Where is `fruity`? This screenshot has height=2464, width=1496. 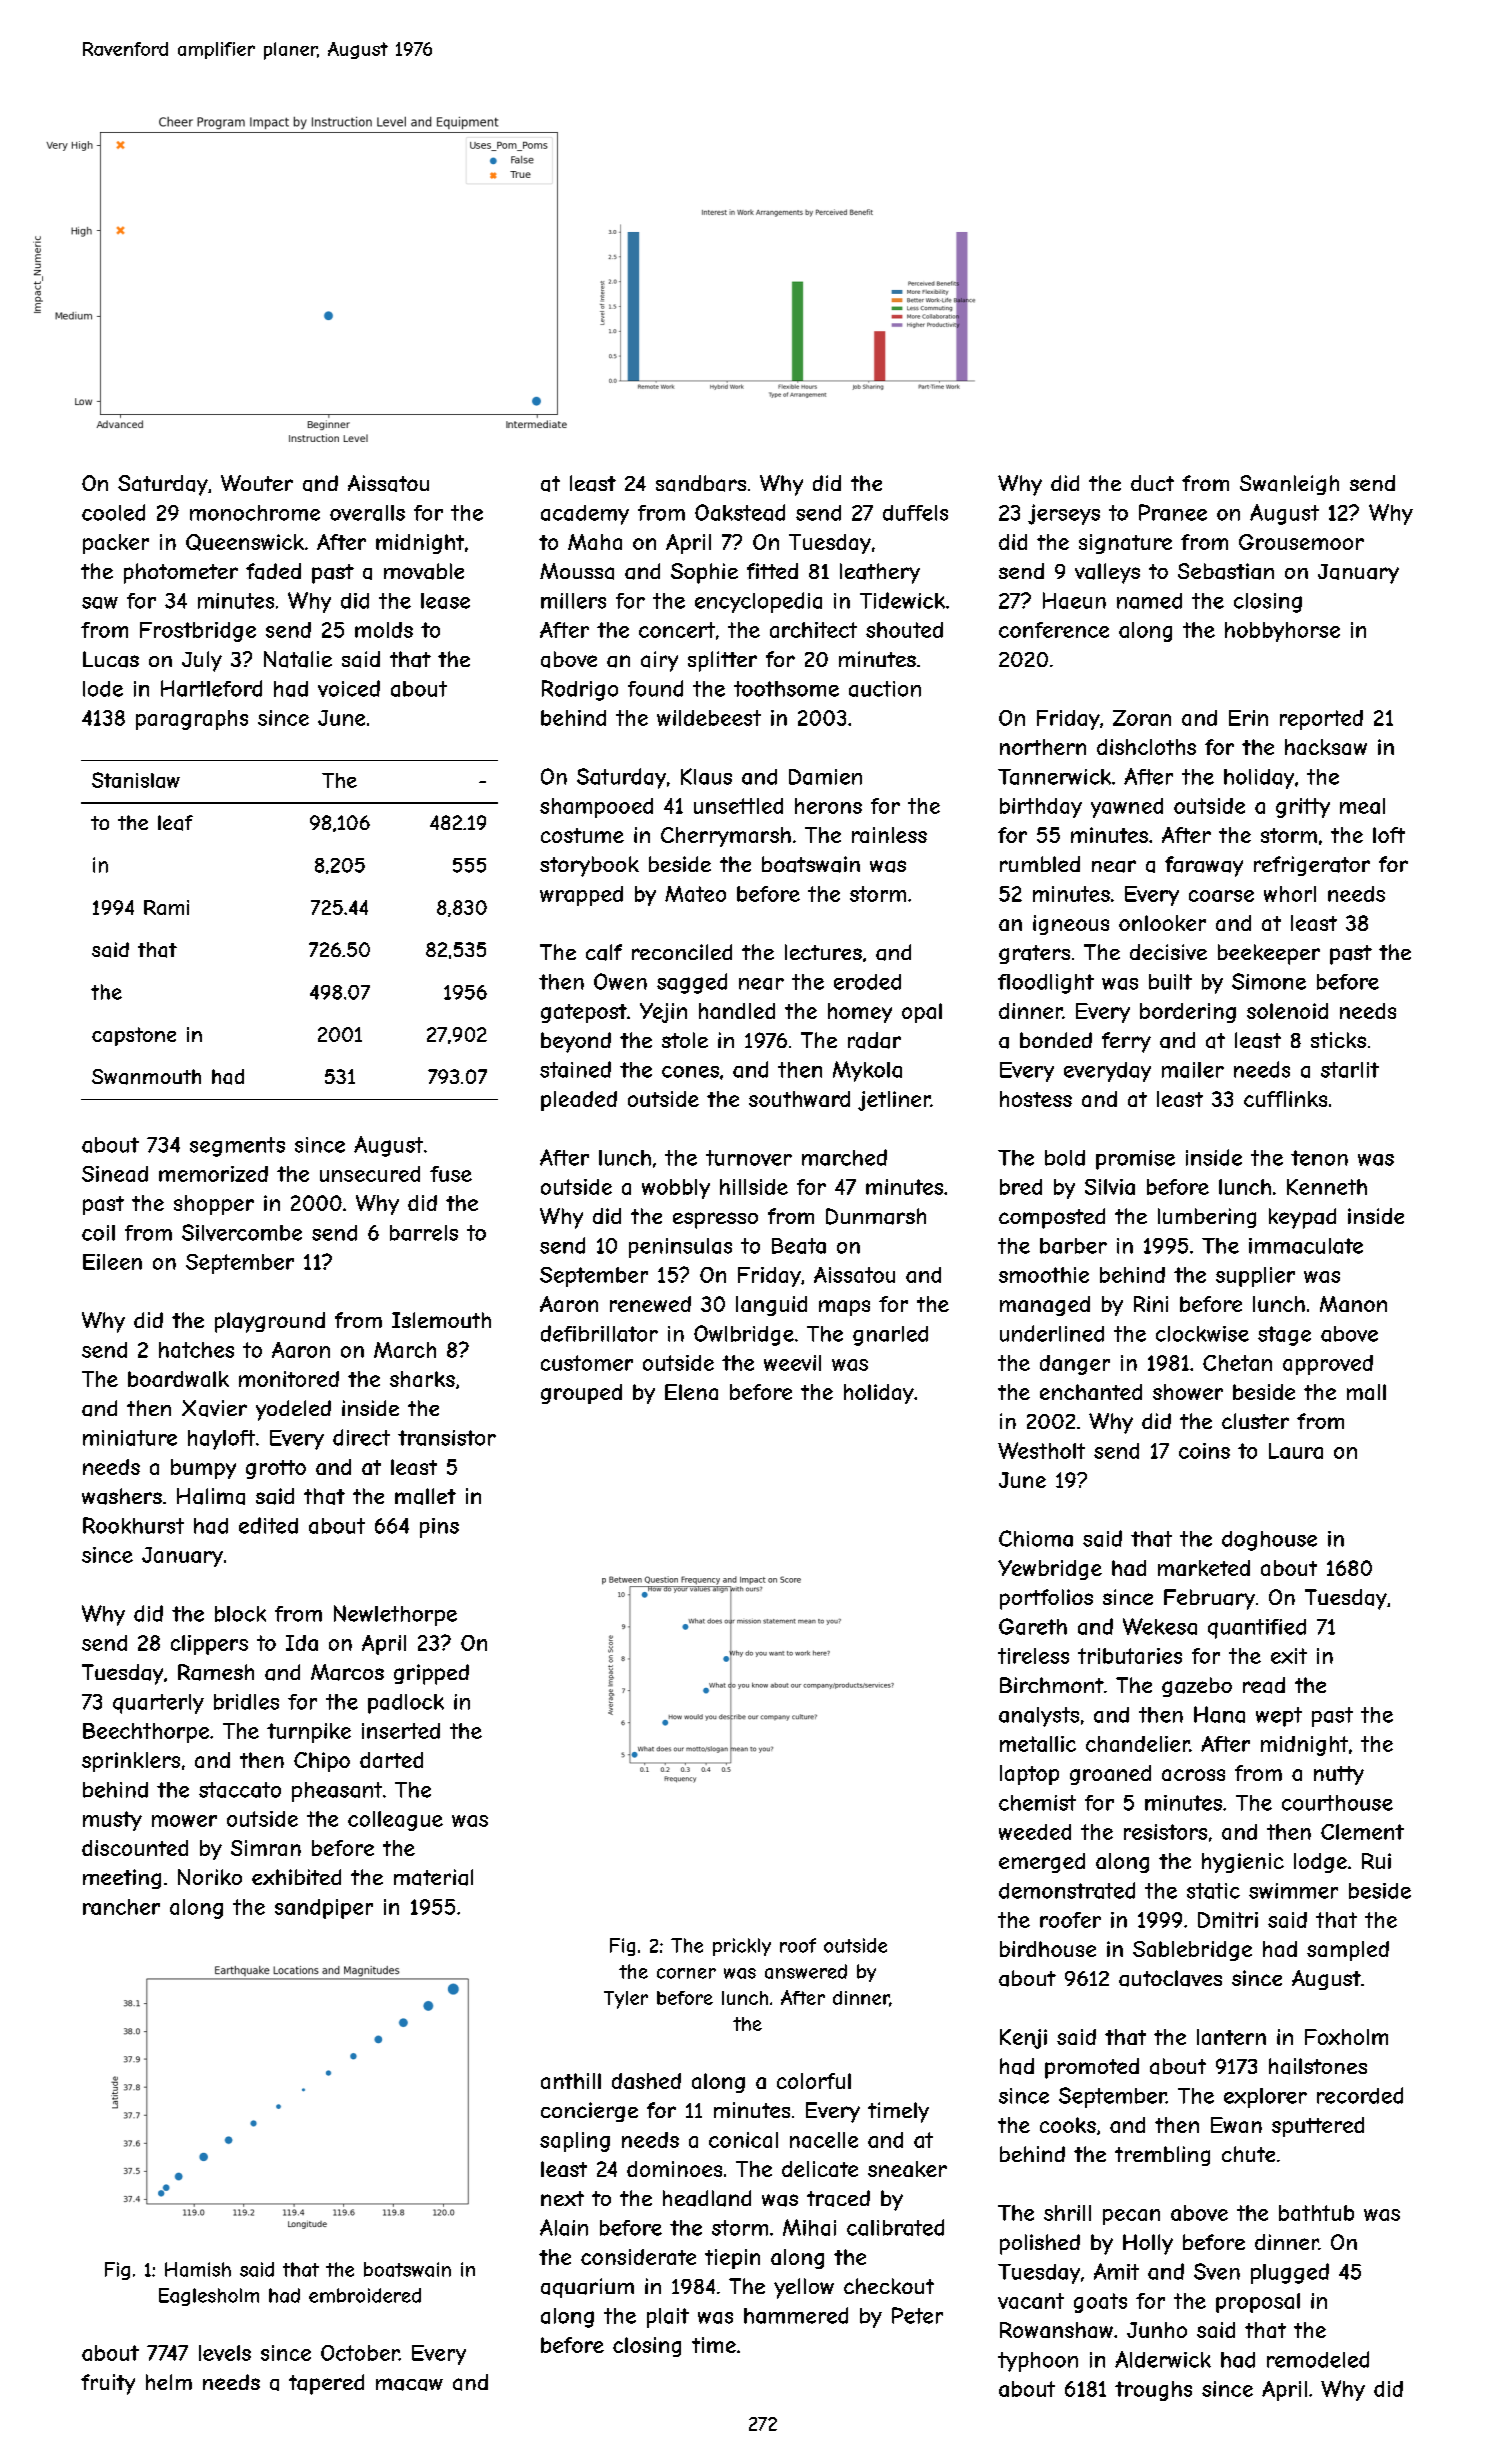 fruity is located at coordinates (108, 2384).
